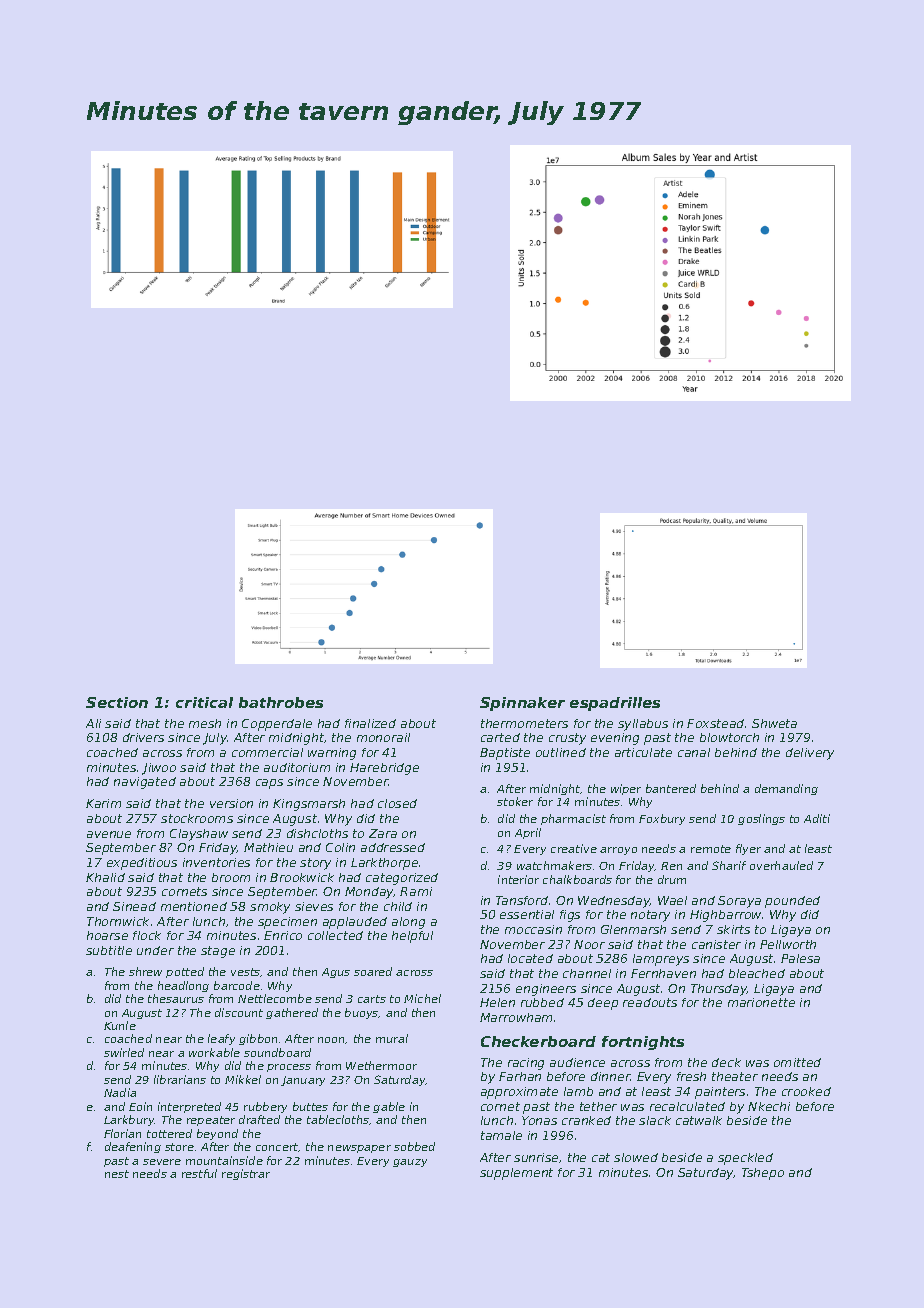 This screenshot has width=924, height=1308. I want to click on Yonas, so click(539, 1120).
